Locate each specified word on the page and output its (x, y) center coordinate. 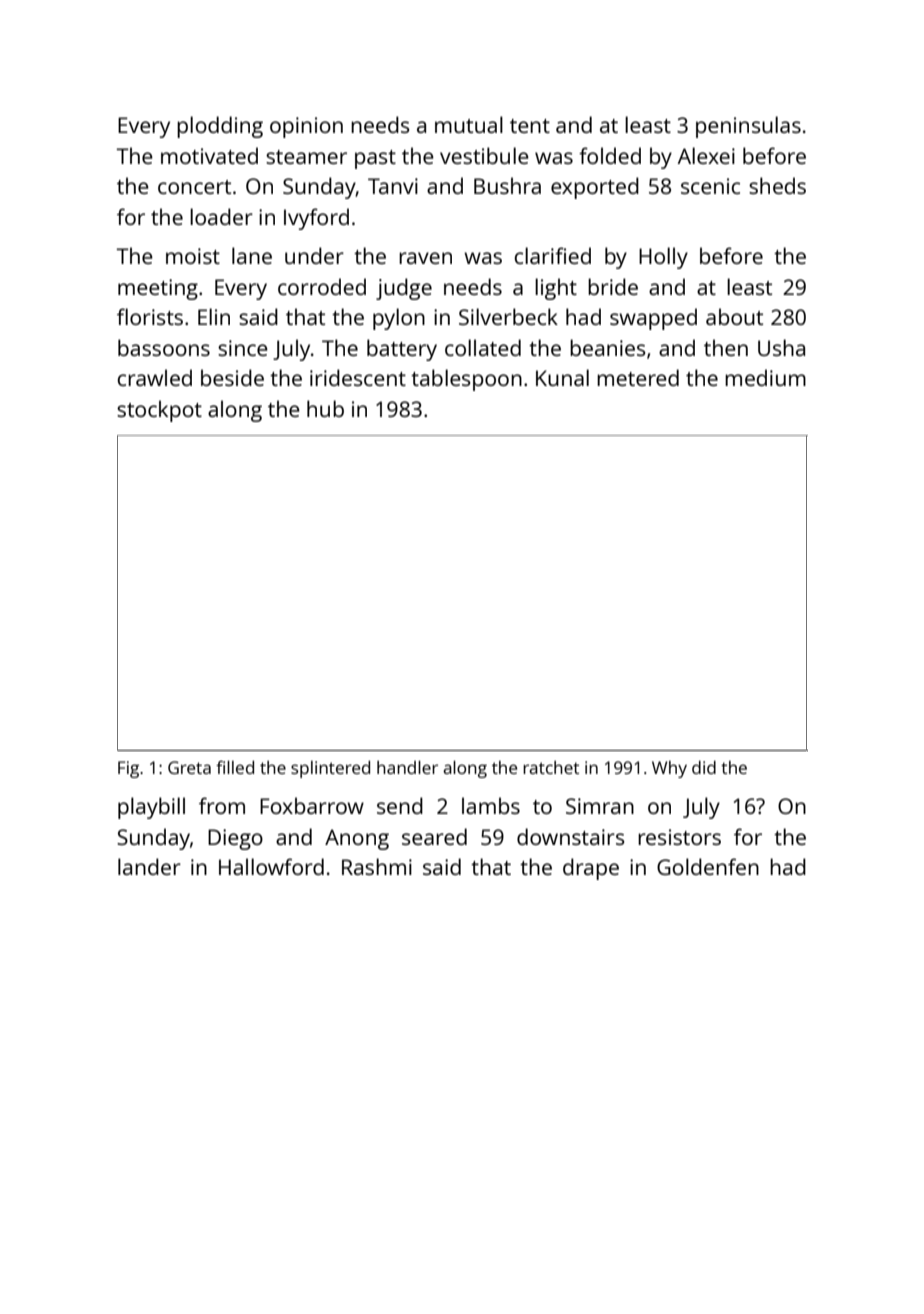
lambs (491, 805)
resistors (679, 837)
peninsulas (748, 127)
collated (483, 347)
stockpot (159, 411)
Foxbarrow (312, 805)
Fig (128, 769)
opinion (306, 127)
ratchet (551, 767)
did (704, 767)
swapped (653, 319)
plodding (220, 127)
